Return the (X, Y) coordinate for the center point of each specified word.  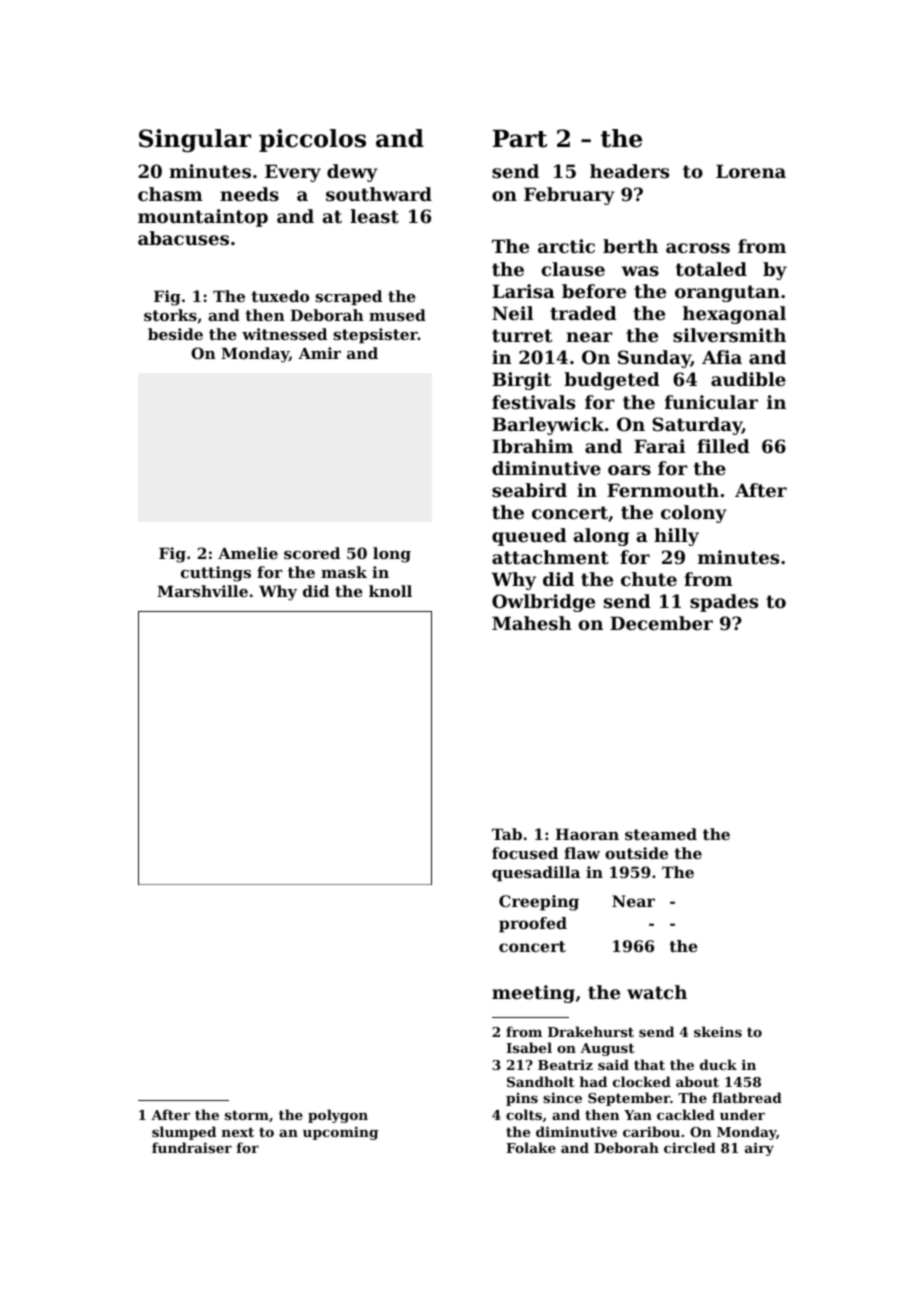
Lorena (751, 171)
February (569, 196)
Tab (507, 834)
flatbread (747, 1097)
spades (724, 603)
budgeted (612, 381)
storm (247, 1115)
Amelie (248, 553)
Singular (195, 140)
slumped (184, 1133)
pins (522, 1099)
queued (529, 537)
